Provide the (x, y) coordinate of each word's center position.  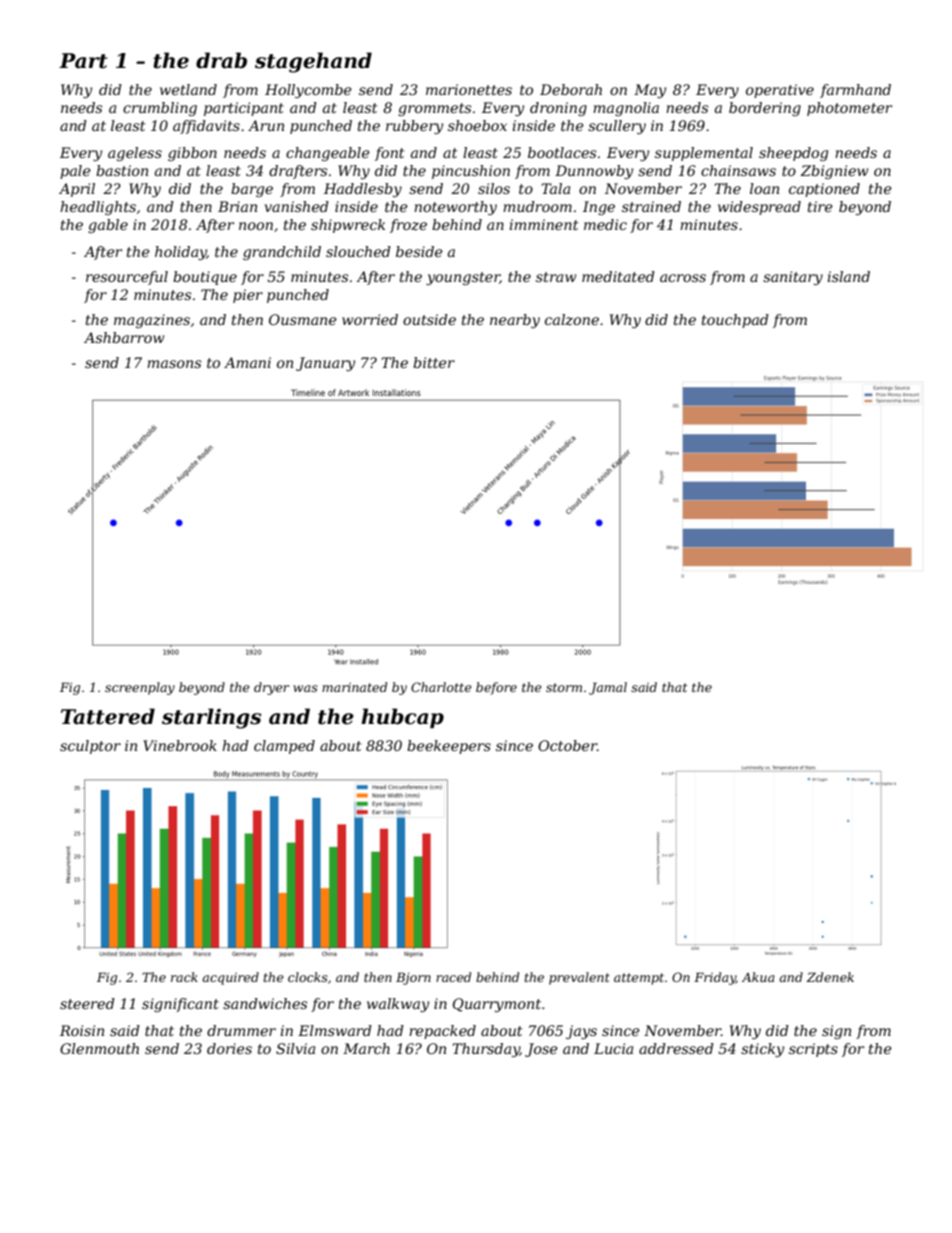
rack (184, 977)
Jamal (608, 688)
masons (174, 364)
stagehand (313, 62)
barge (252, 190)
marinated (354, 687)
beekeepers (449, 747)
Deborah (571, 89)
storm (564, 687)
